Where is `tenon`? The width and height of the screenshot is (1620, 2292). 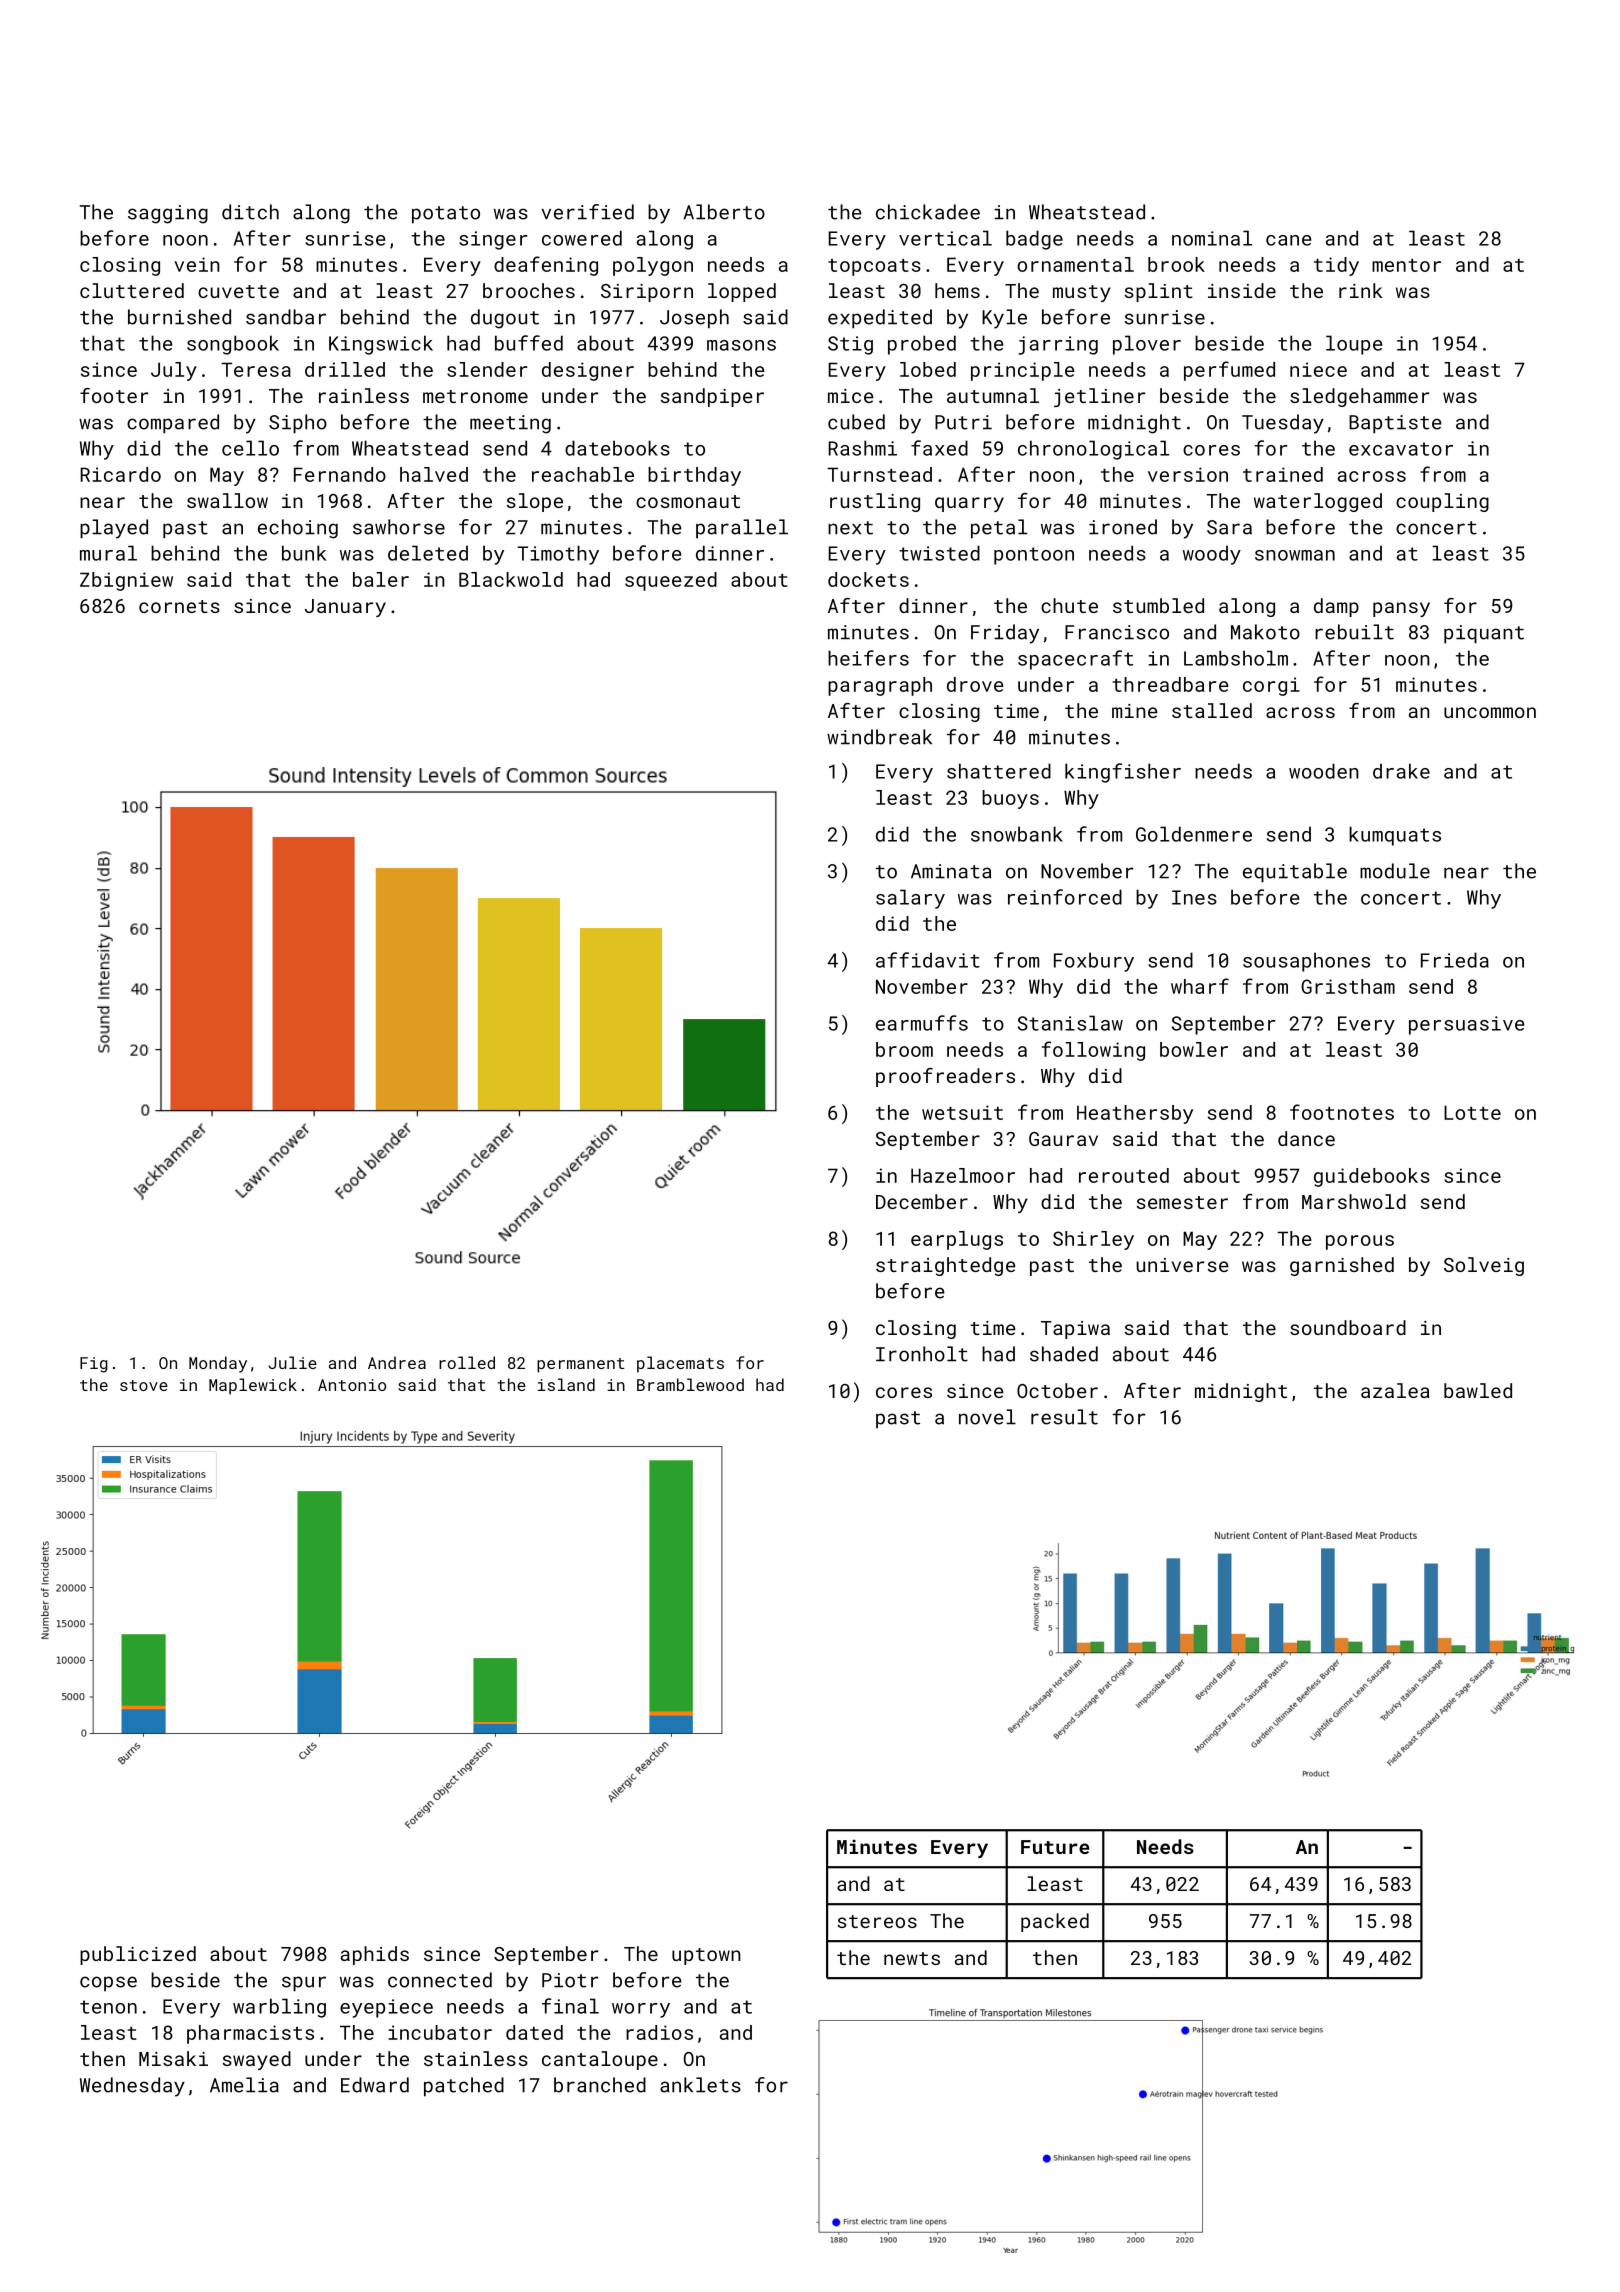
tenon is located at coordinates (108, 2007).
